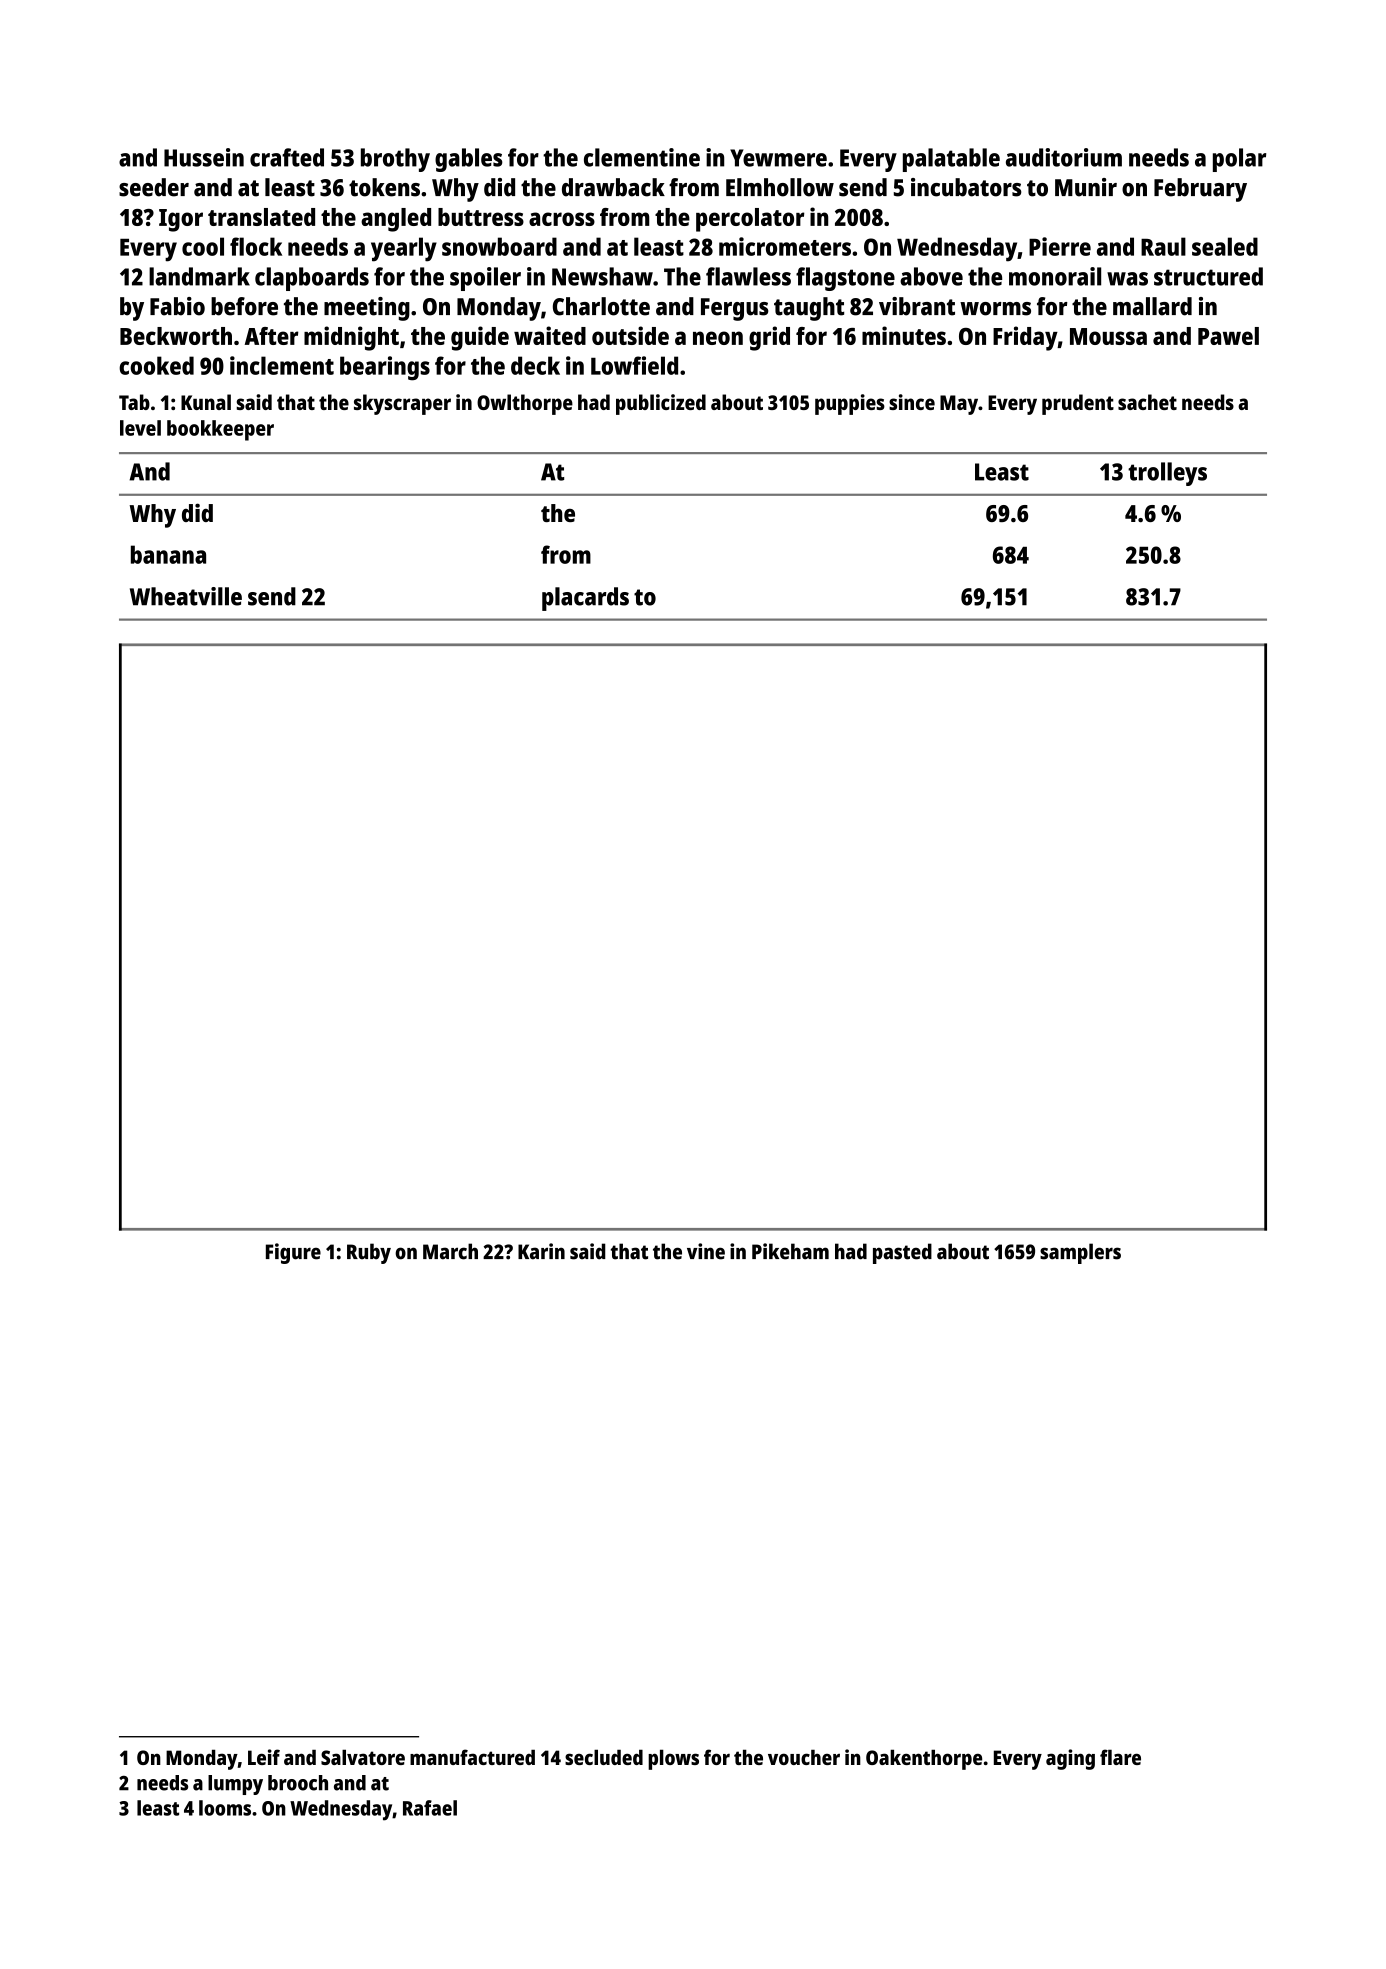  Describe the element at coordinates (673, 1759) in the screenshot. I see `plows` at that location.
